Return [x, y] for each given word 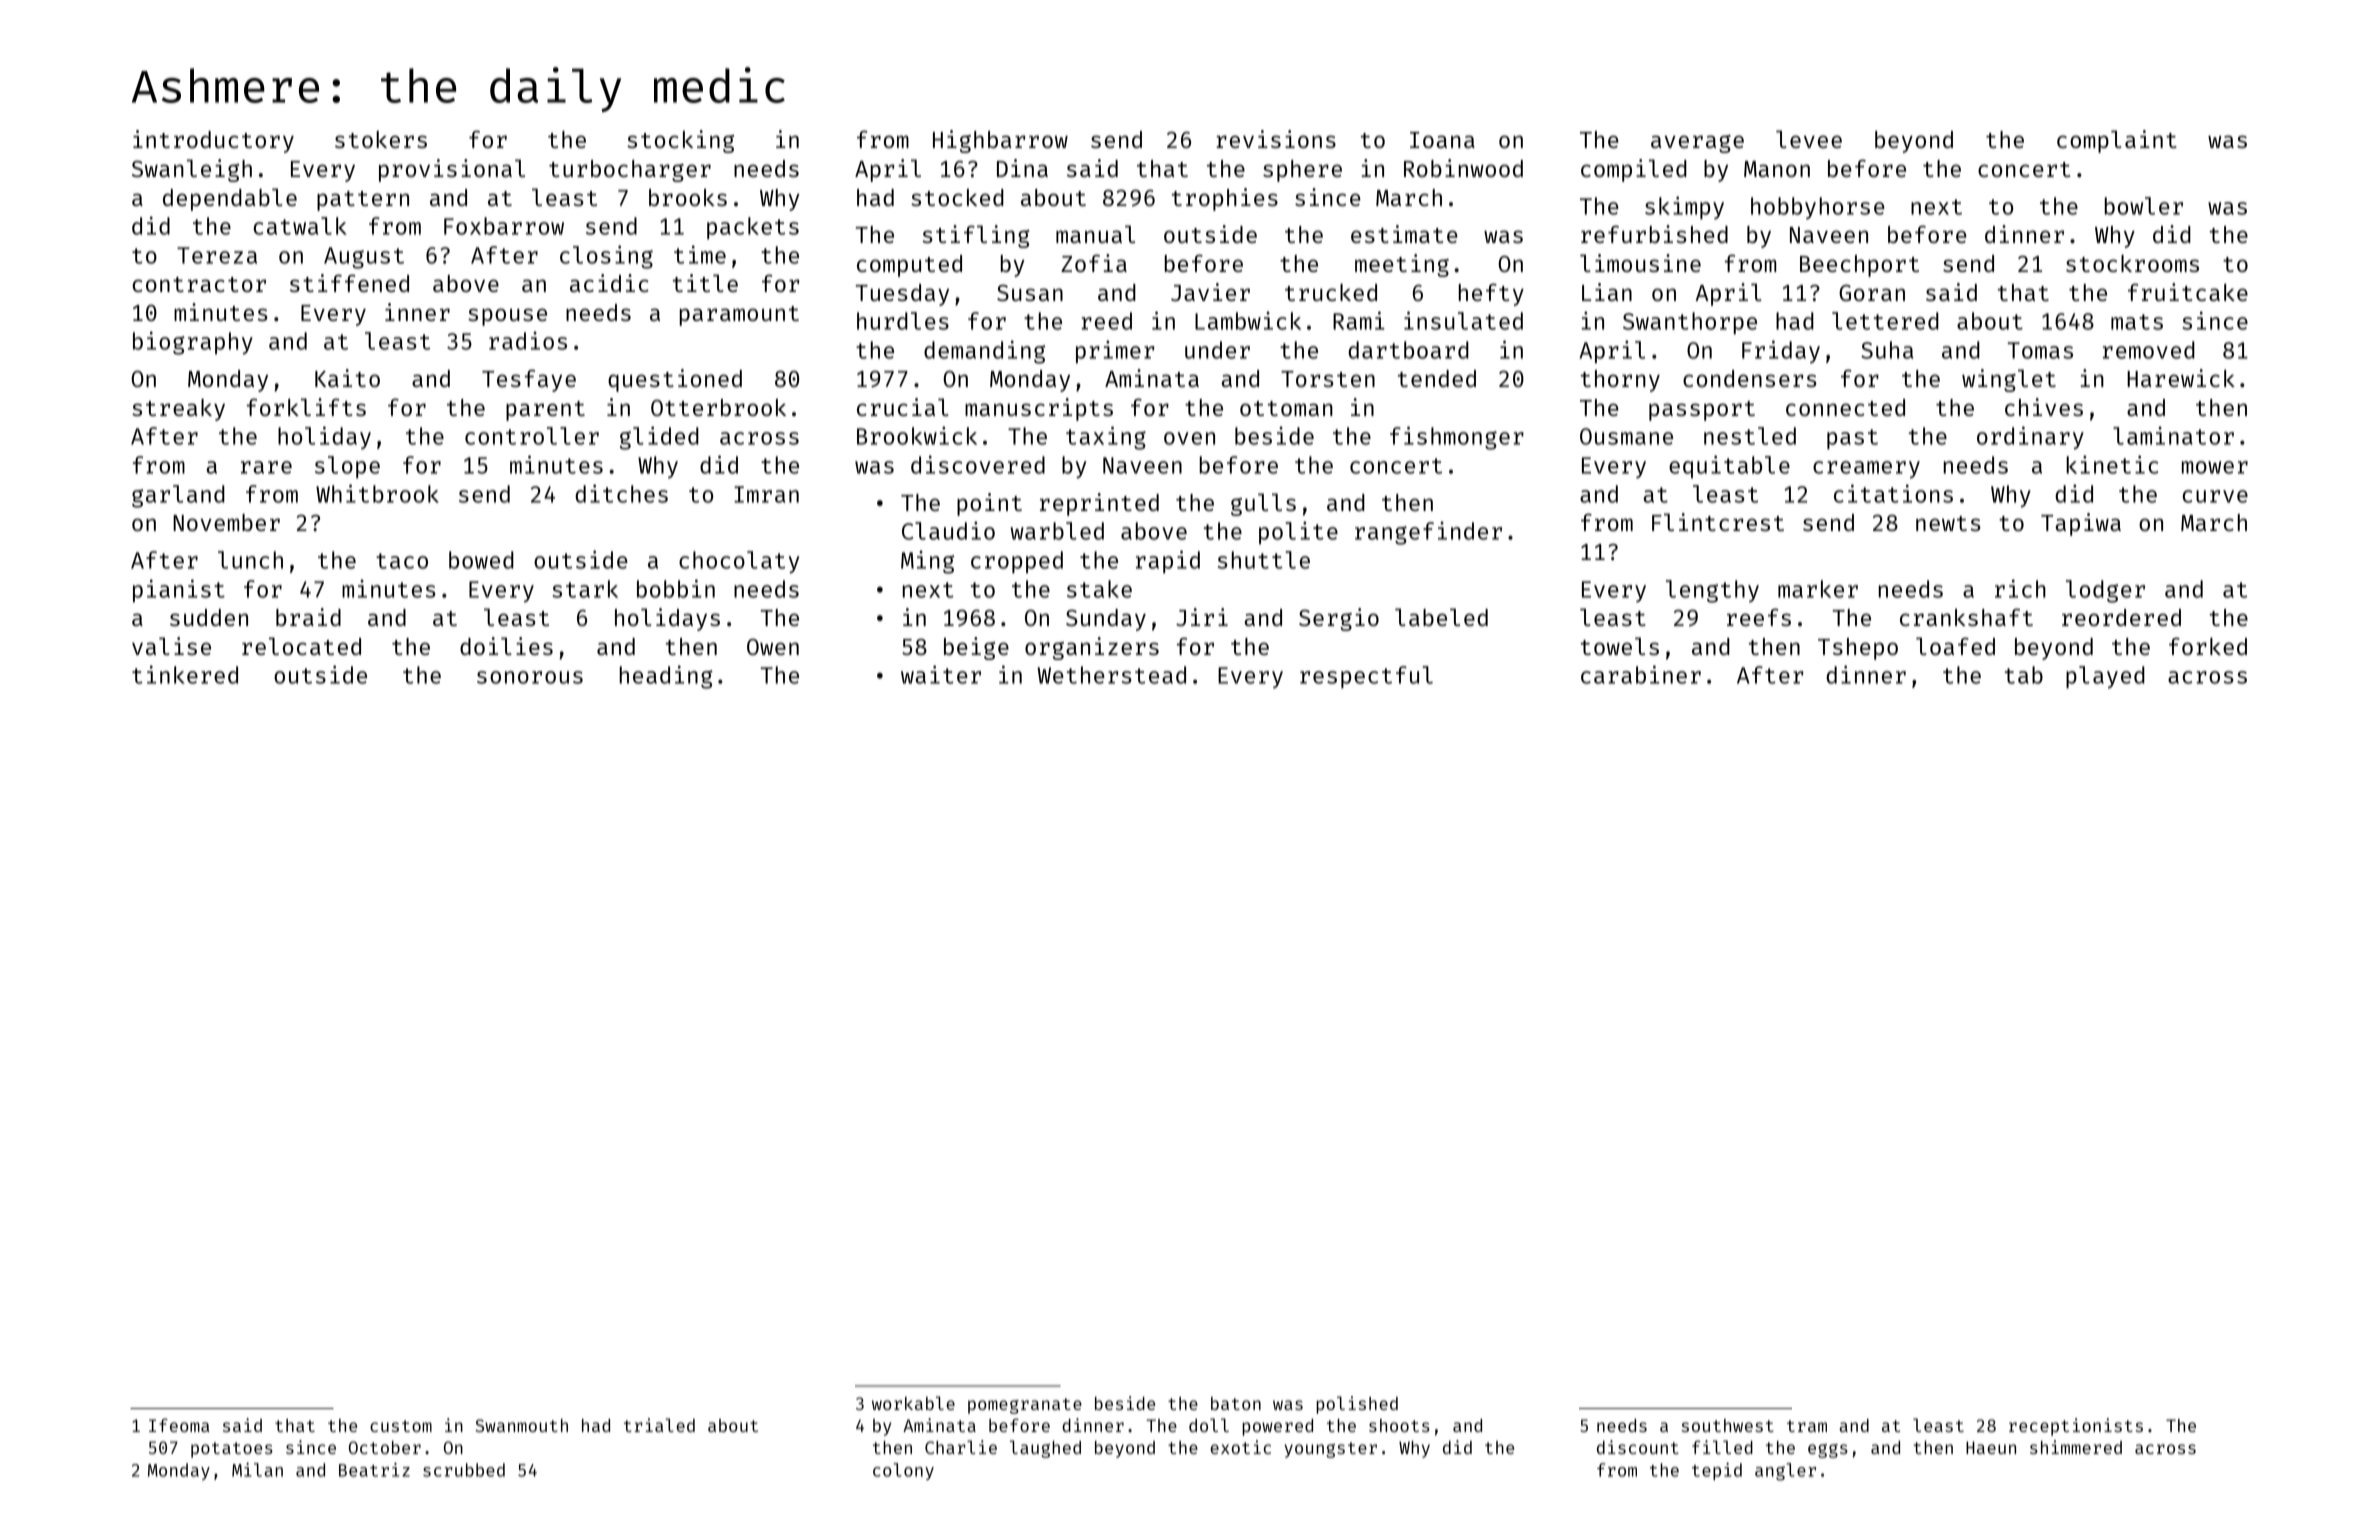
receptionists [2076, 1427]
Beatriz [374, 1470]
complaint [2117, 141]
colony [903, 1471]
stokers [381, 139]
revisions [1276, 139]
